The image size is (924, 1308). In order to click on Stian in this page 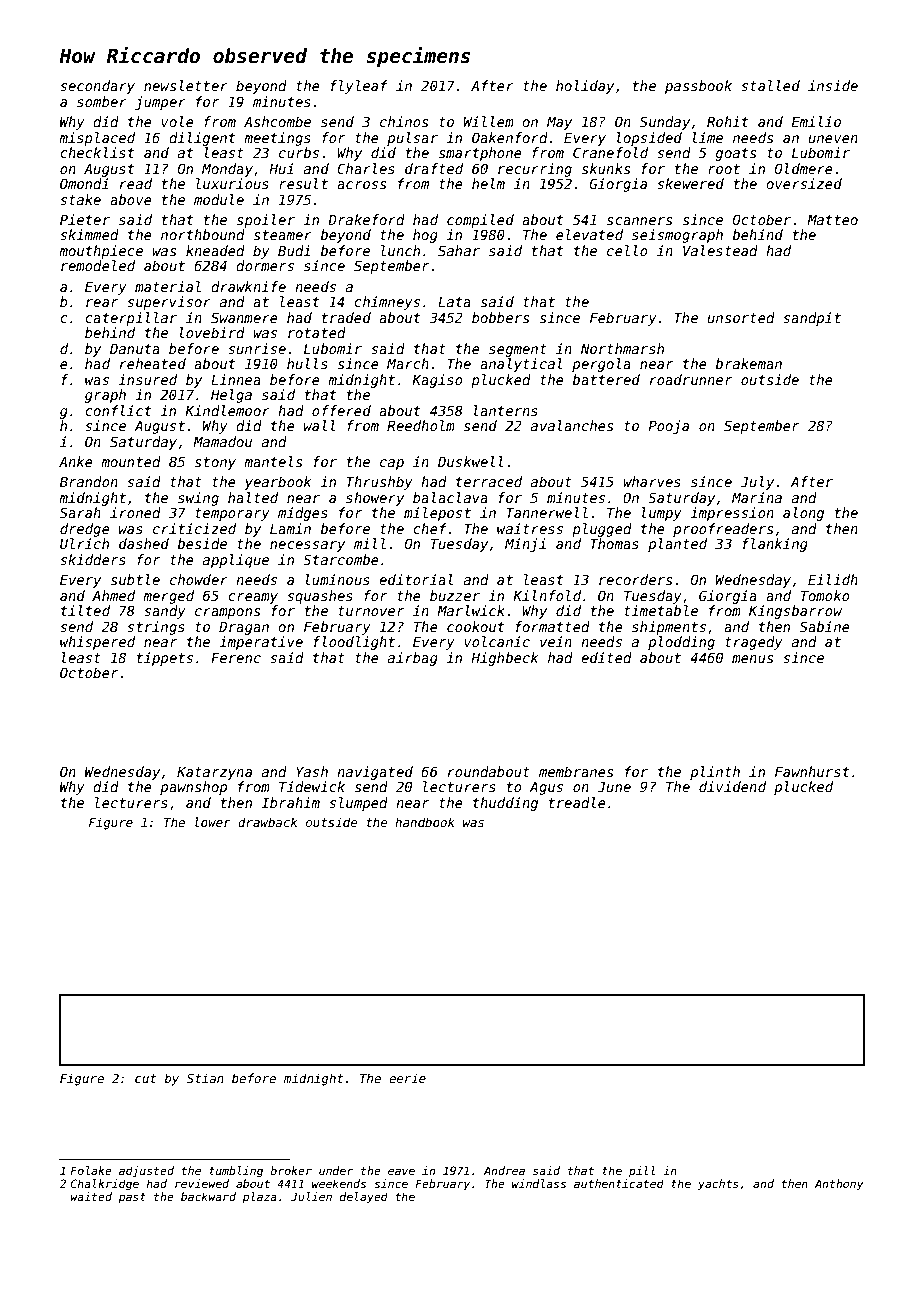, I will do `click(205, 1078)`.
